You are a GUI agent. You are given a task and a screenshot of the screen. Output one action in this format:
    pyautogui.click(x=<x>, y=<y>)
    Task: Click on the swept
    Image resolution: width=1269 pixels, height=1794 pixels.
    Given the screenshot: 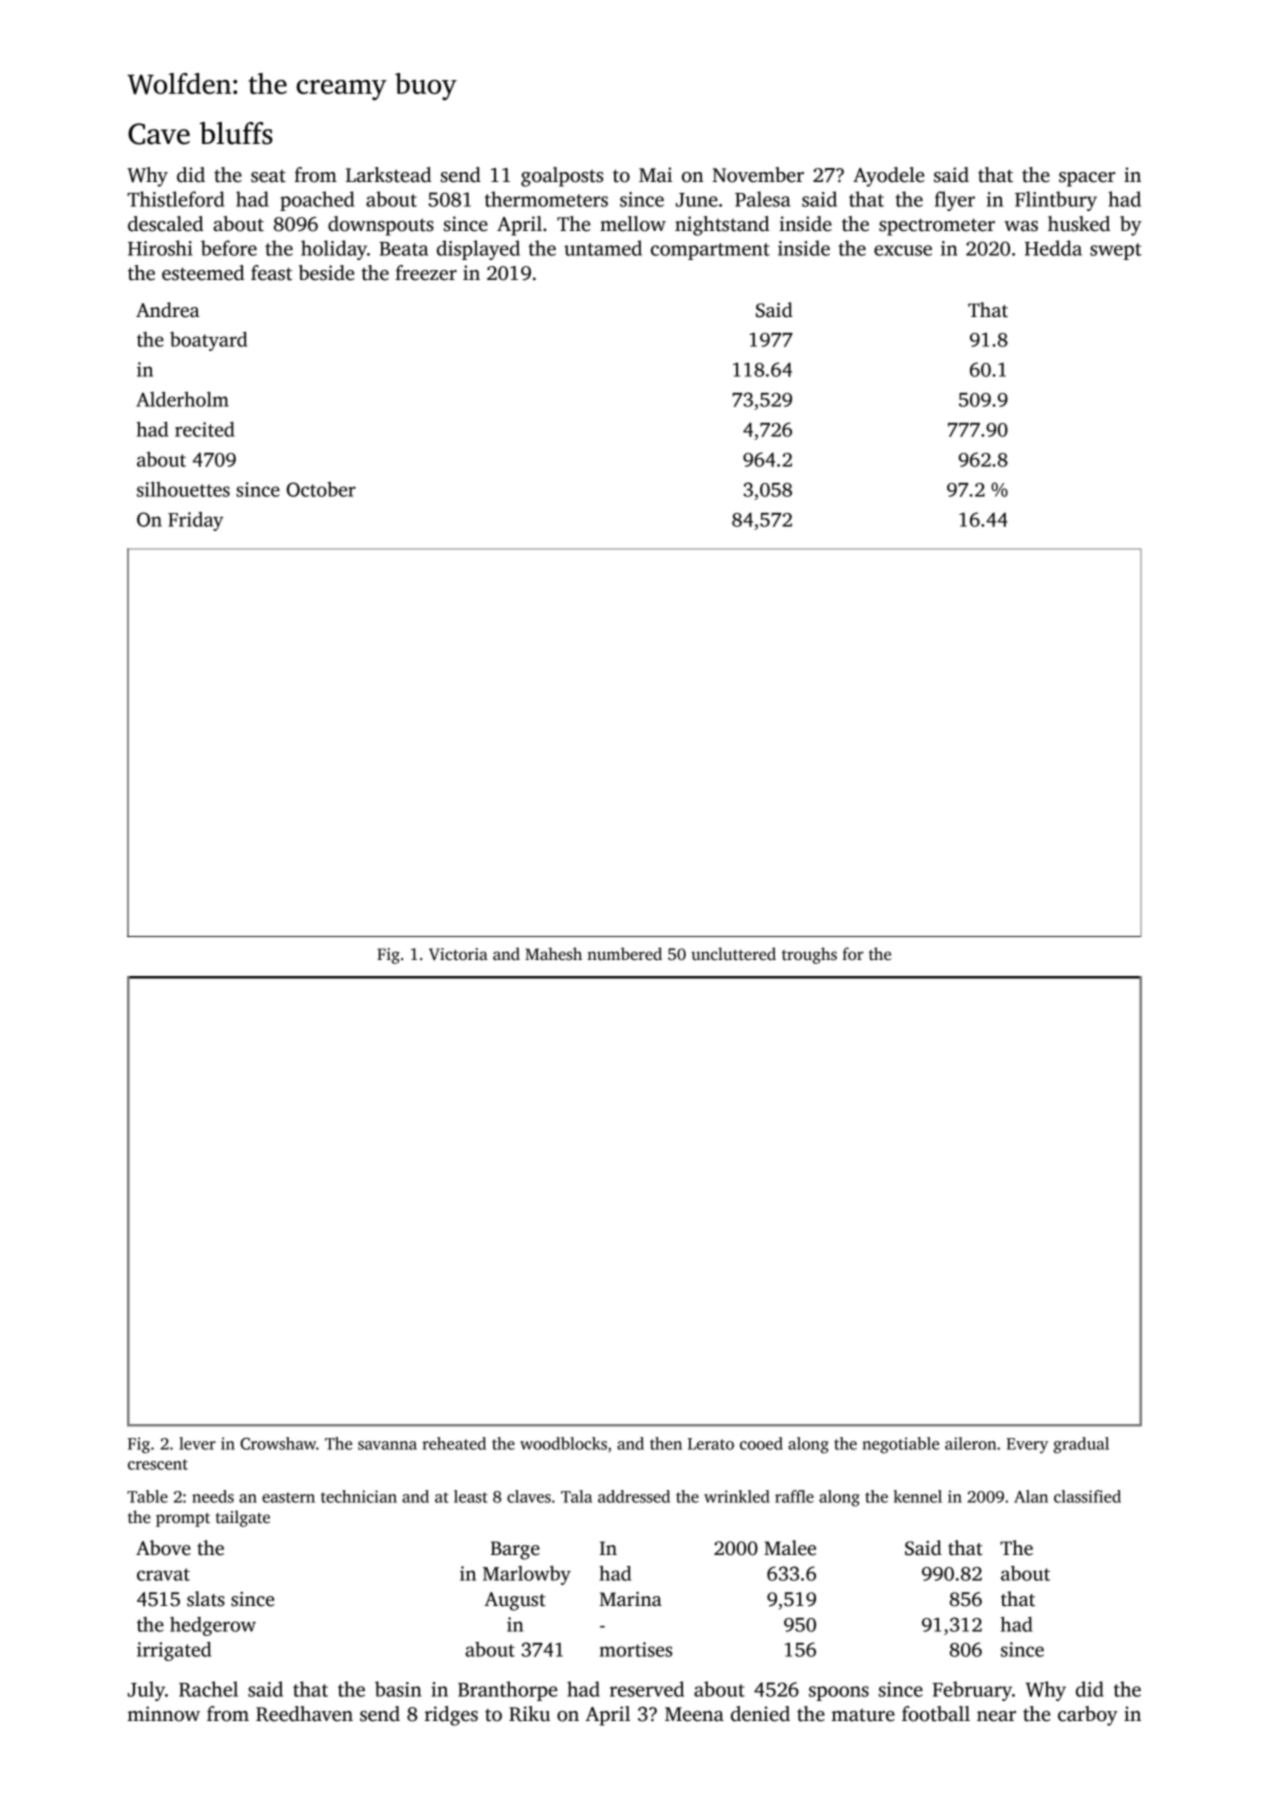 What is the action you would take?
    pyautogui.click(x=1116, y=251)
